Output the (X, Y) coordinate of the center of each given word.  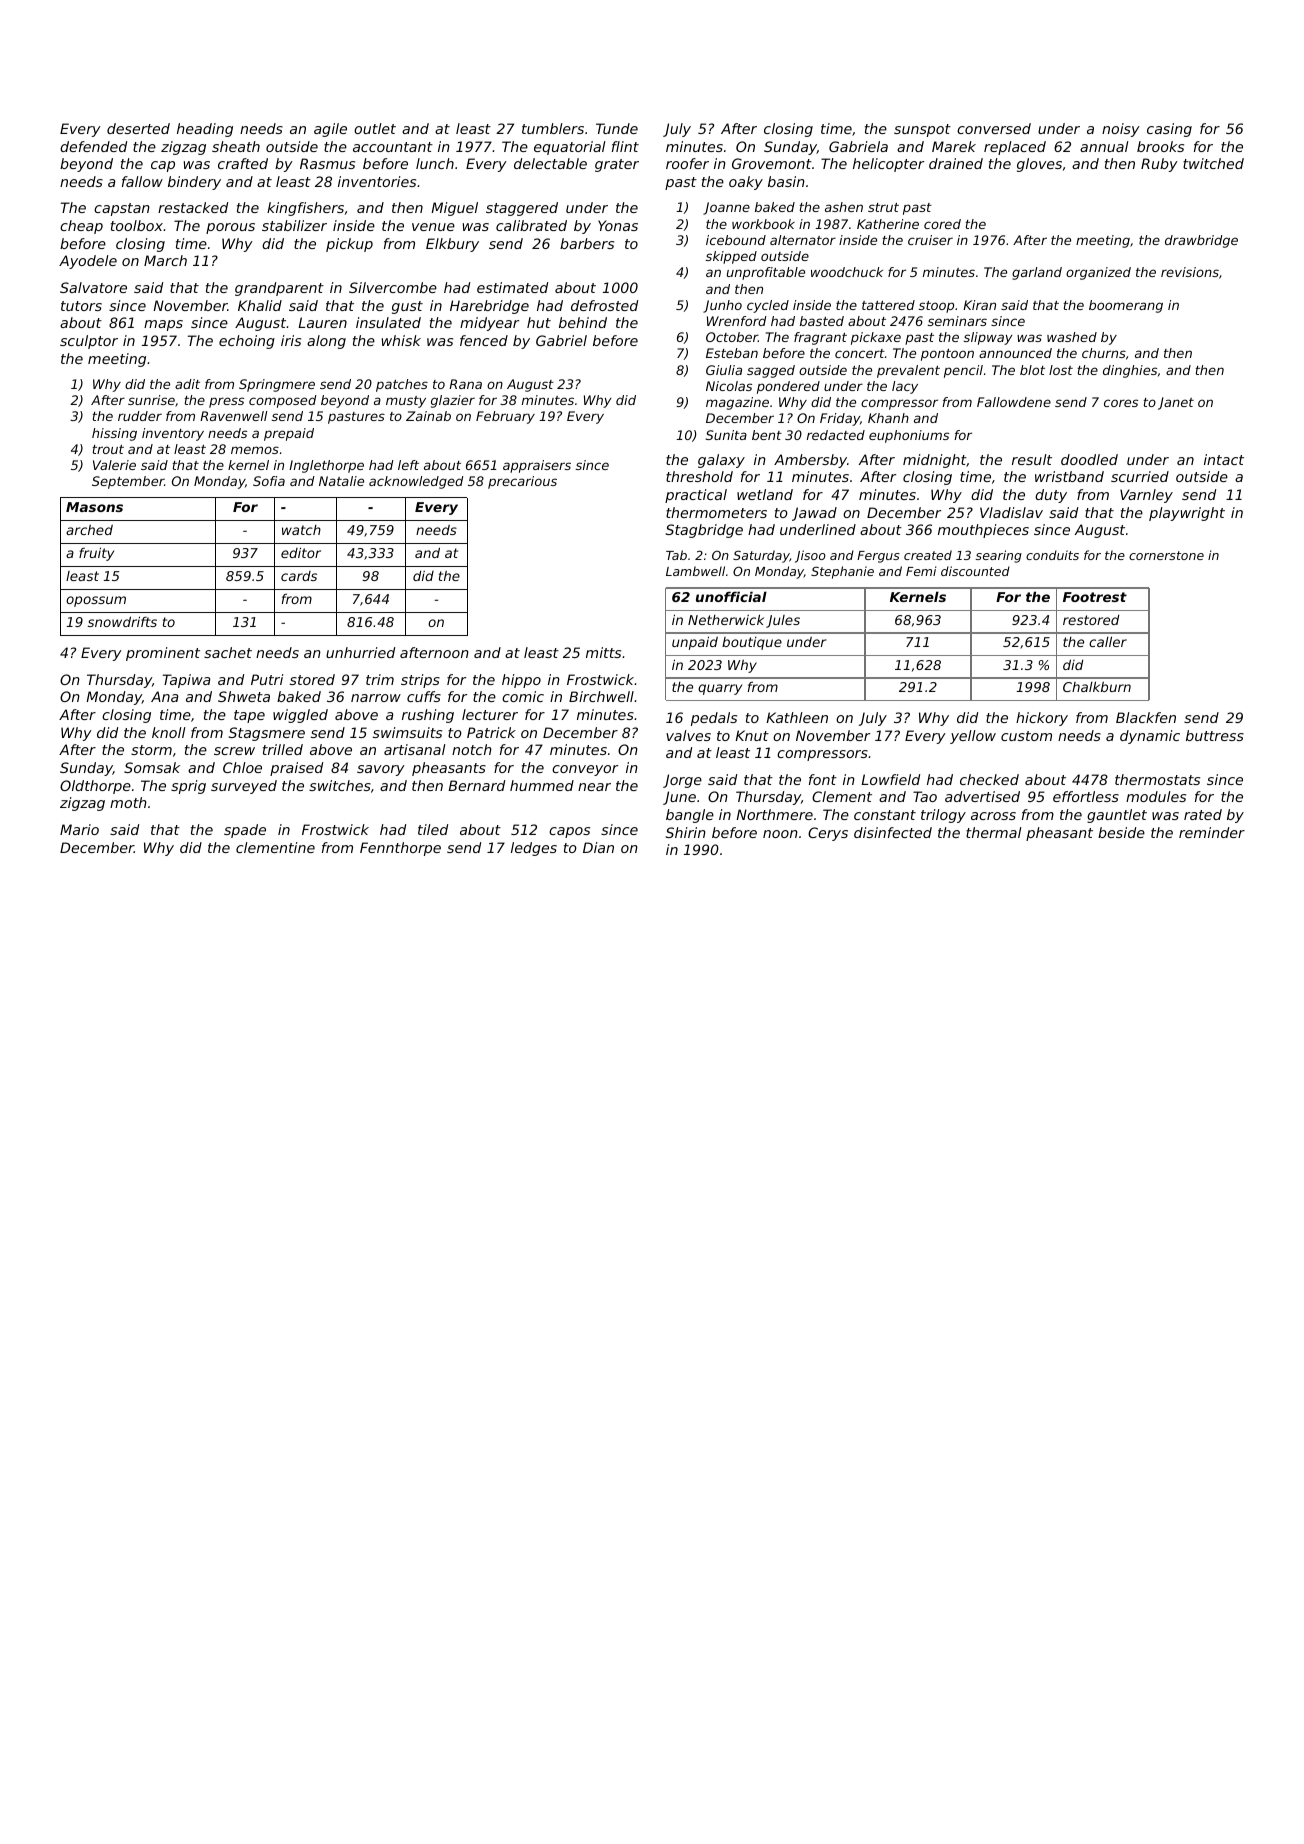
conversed (994, 128)
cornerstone (1166, 555)
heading (205, 130)
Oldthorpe (95, 787)
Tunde (617, 128)
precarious (522, 482)
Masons (94, 507)
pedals (714, 719)
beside (1121, 832)
